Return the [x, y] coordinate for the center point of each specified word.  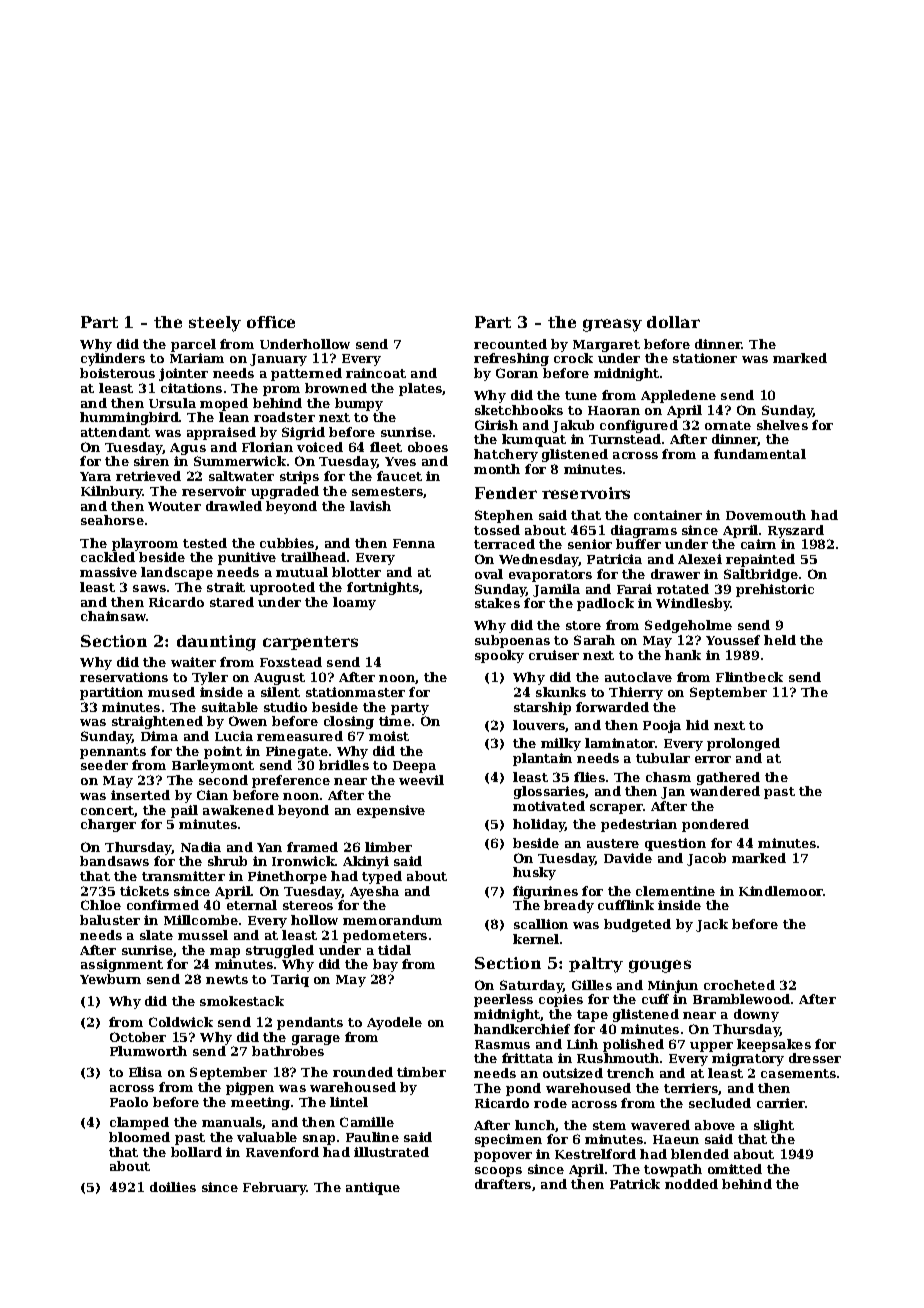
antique [373, 1188]
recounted [510, 344]
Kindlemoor [781, 891]
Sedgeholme [688, 626]
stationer [705, 358]
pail [184, 811]
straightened [157, 722]
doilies [173, 1187]
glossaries [549, 792]
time [395, 721]
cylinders [113, 359]
